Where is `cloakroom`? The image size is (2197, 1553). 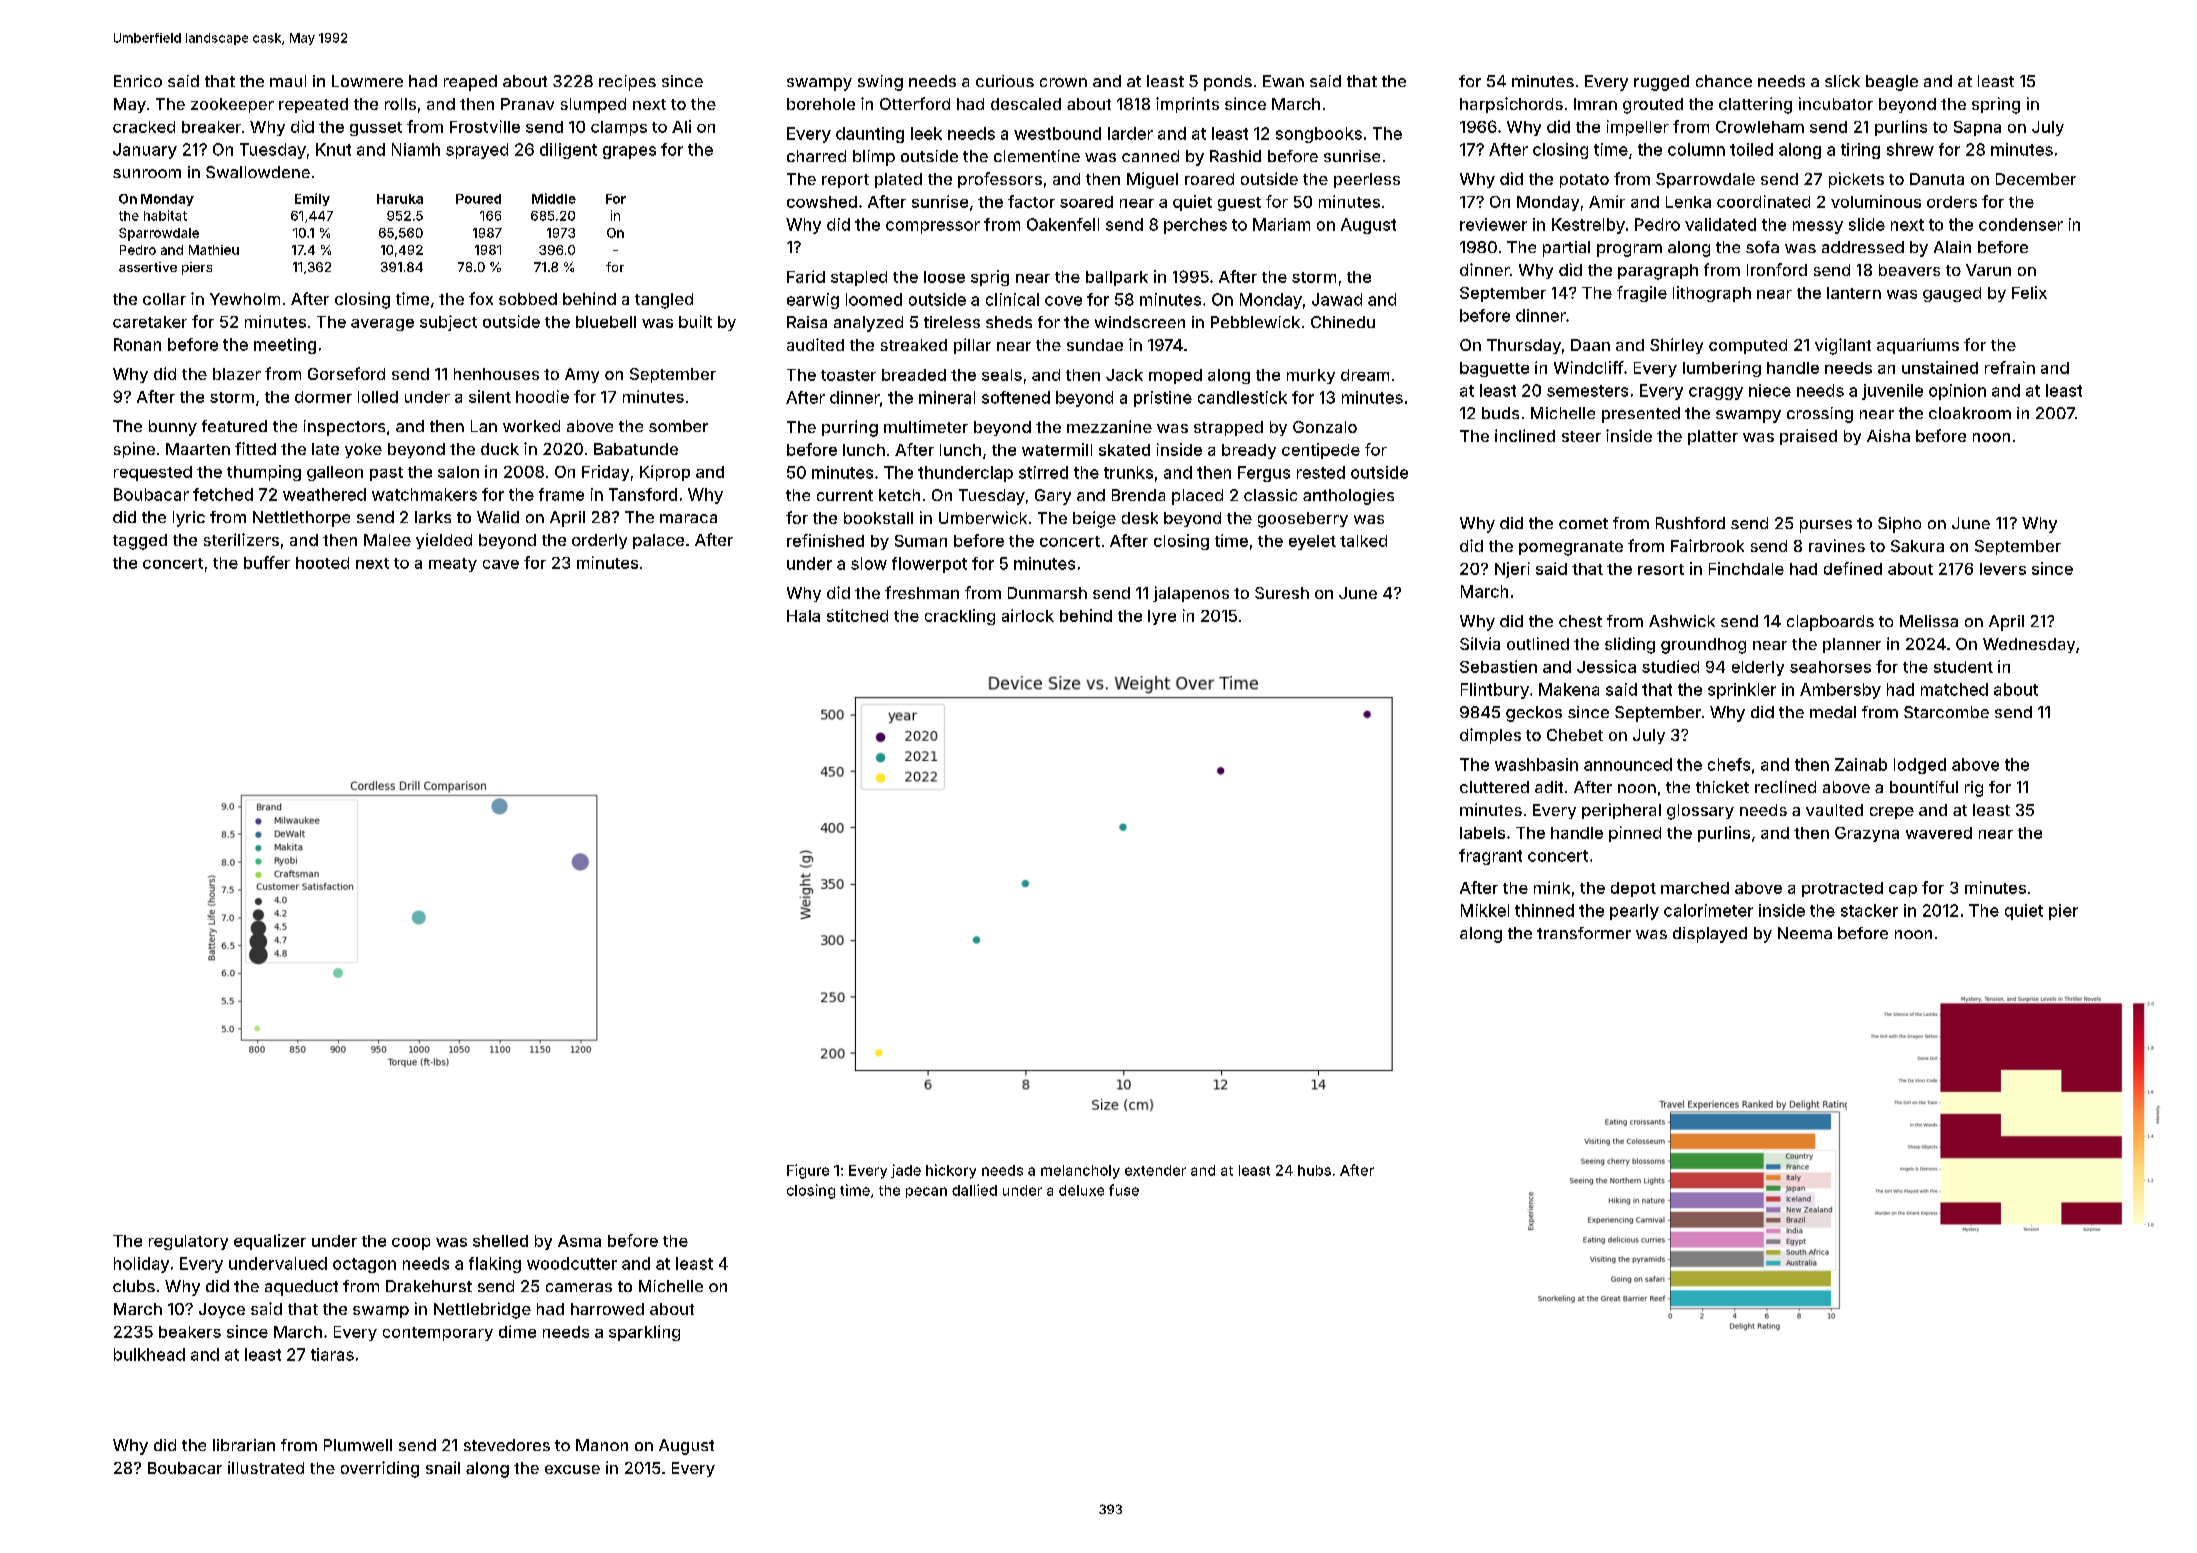
cloakroom is located at coordinates (1970, 413).
